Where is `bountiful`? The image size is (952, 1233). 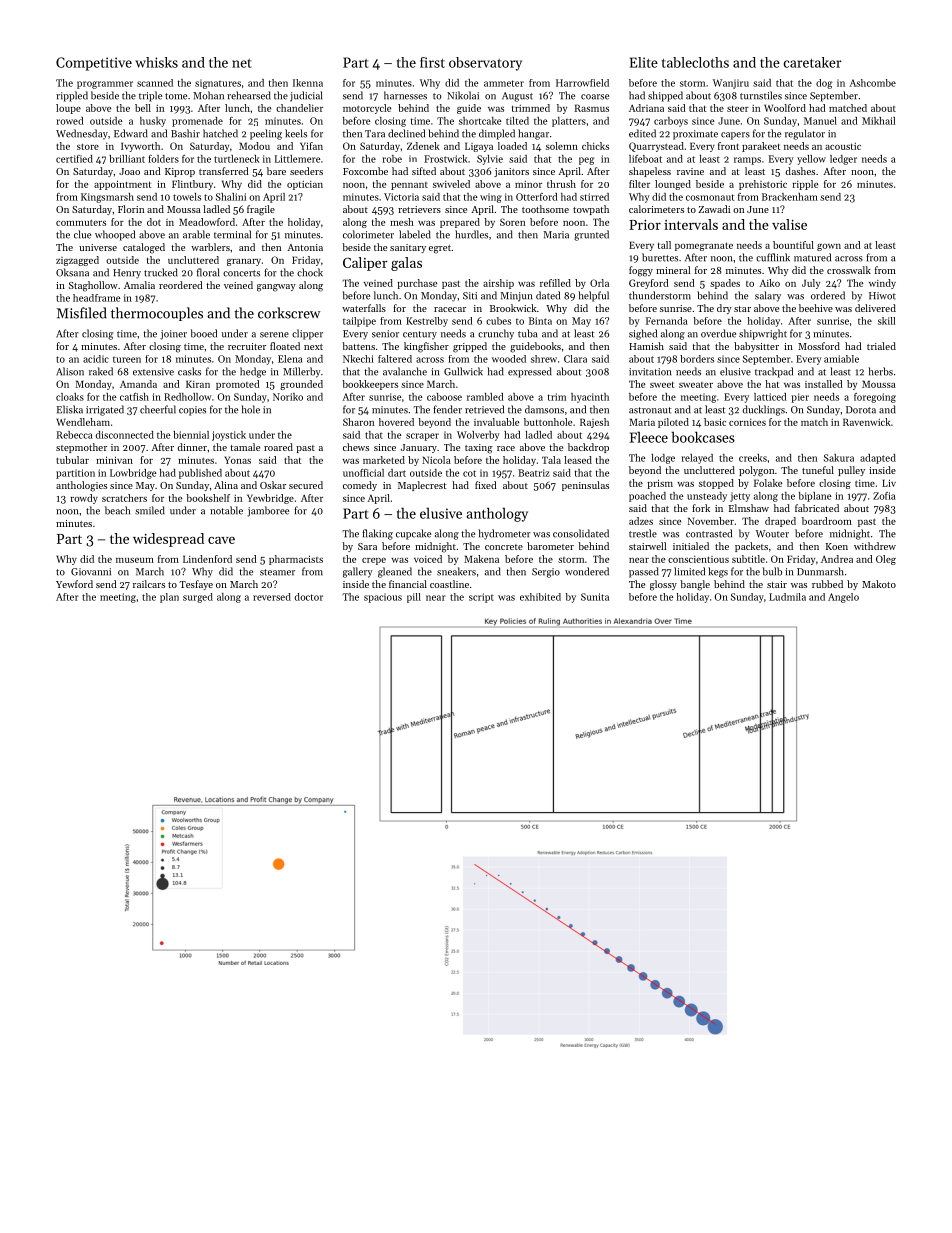 bountiful is located at coordinates (793, 245).
